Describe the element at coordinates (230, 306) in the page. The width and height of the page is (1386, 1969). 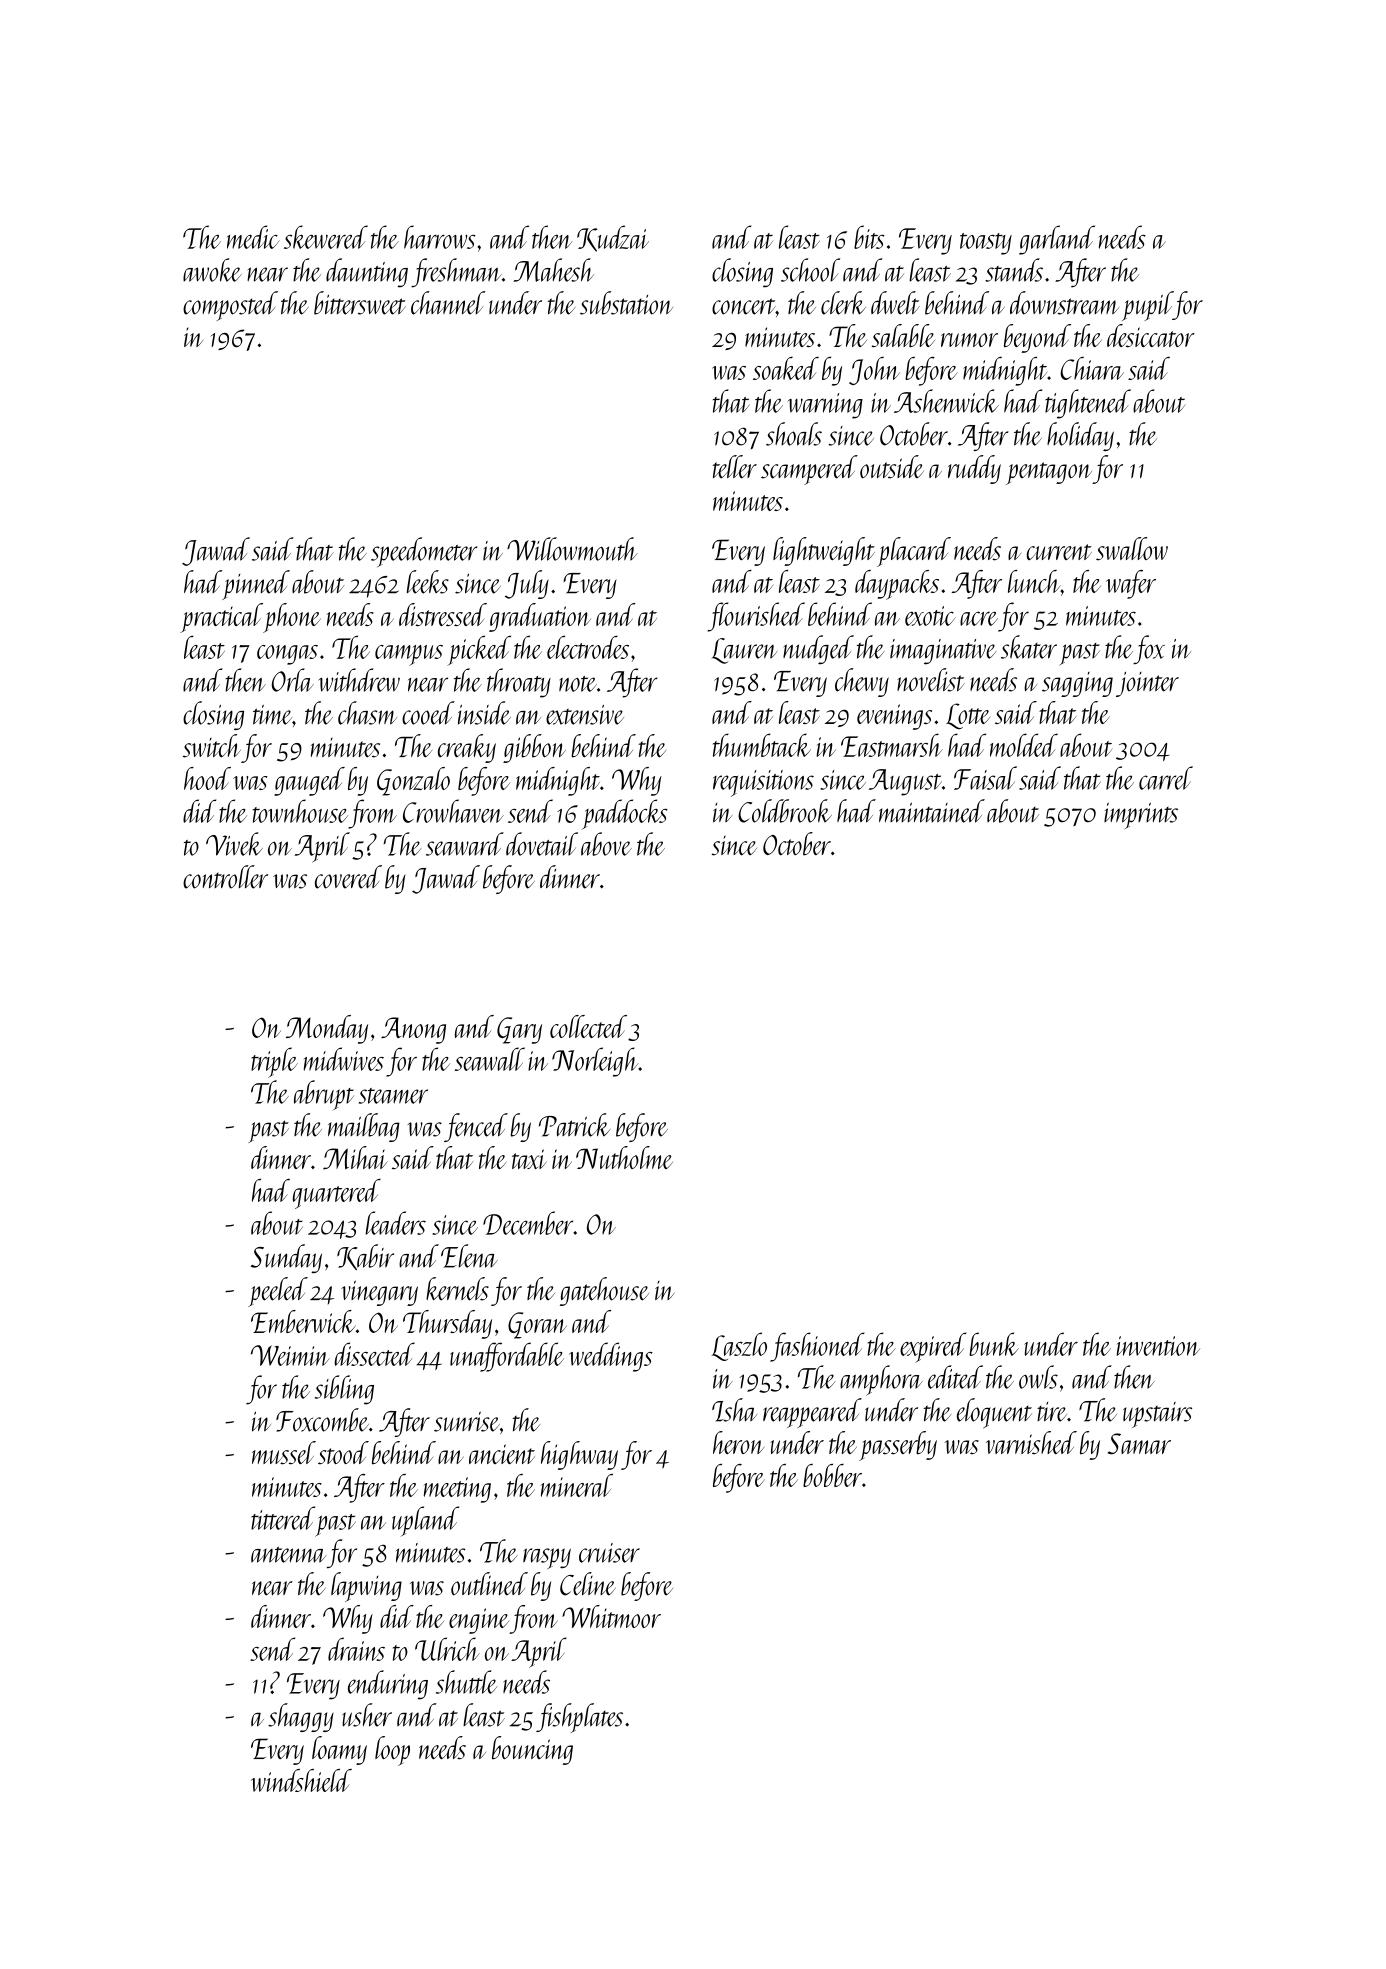
I see `composted` at that location.
